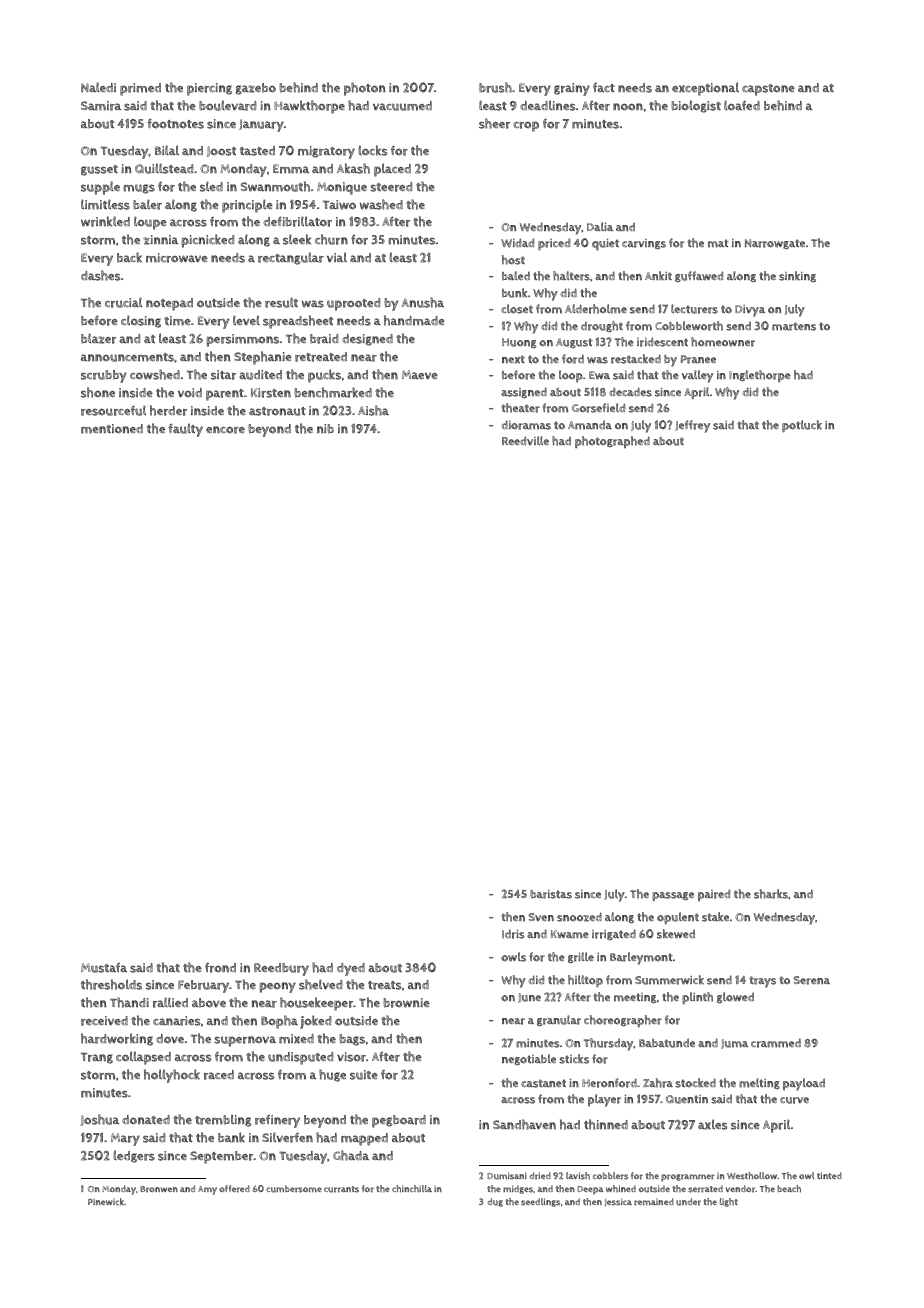 The image size is (924, 1308). What do you see at coordinates (381, 204) in the screenshot?
I see `washed` at bounding box center [381, 204].
